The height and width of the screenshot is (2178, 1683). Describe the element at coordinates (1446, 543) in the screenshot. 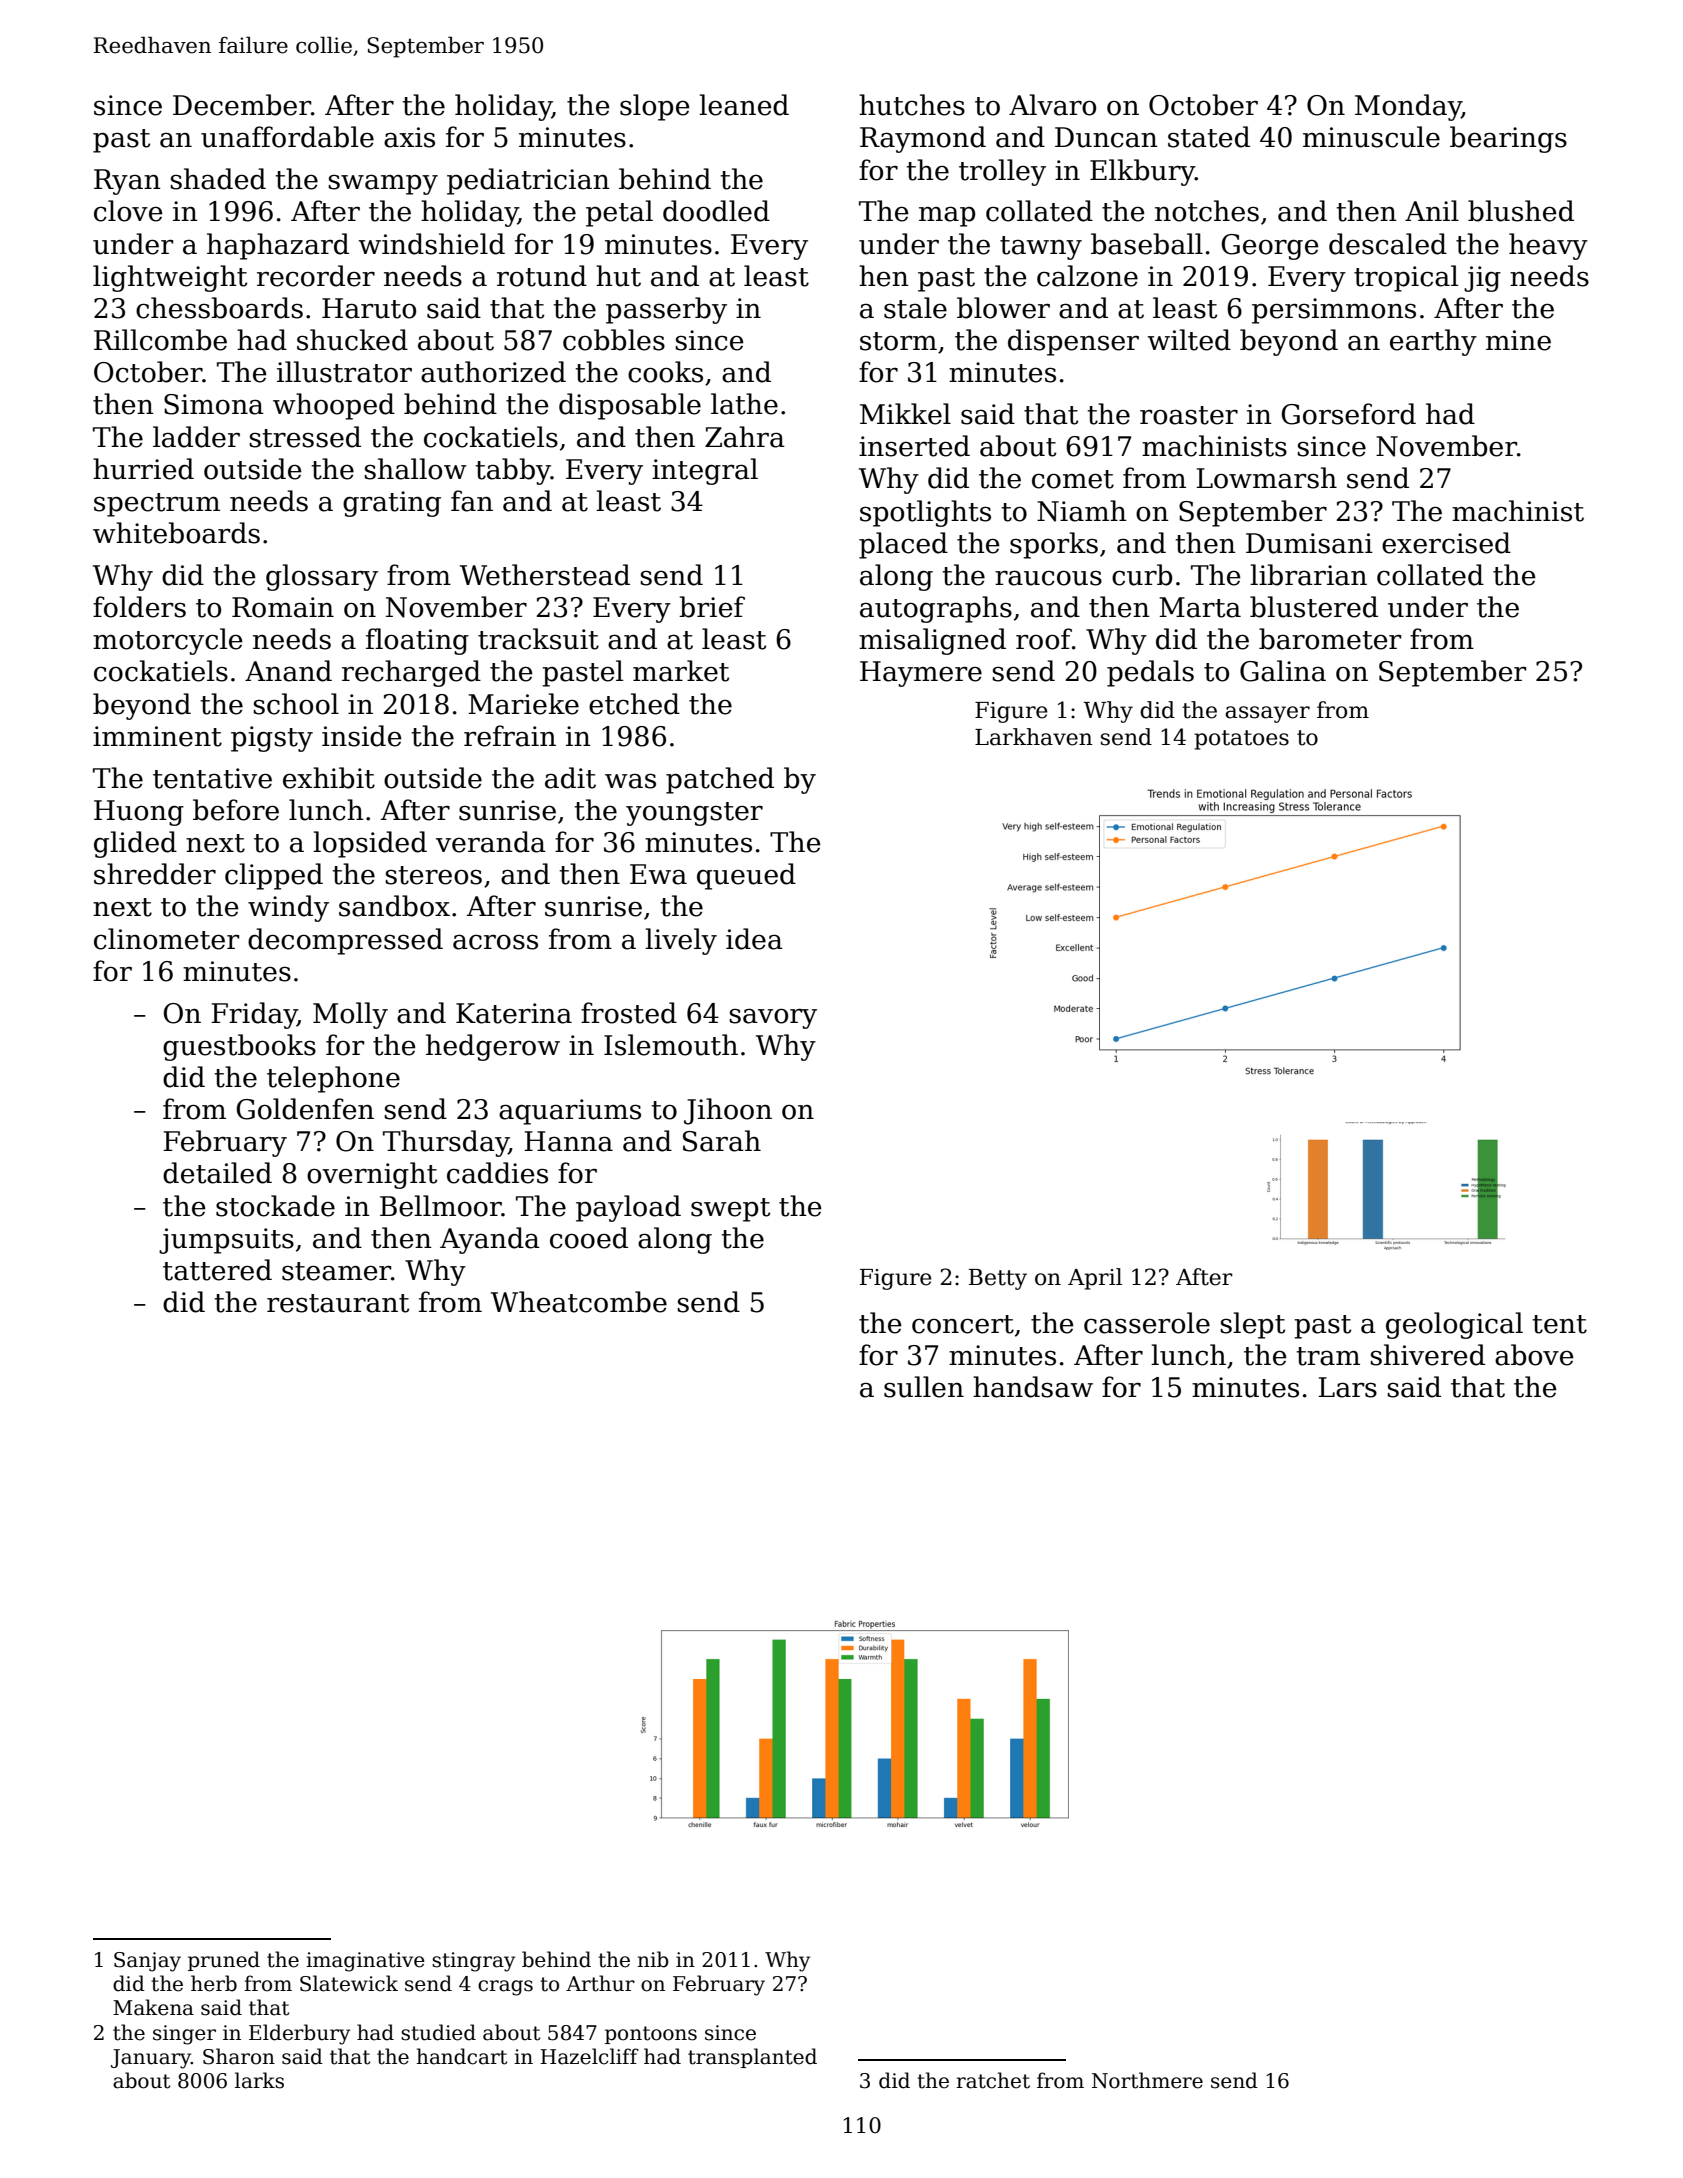

I see `exercised` at that location.
